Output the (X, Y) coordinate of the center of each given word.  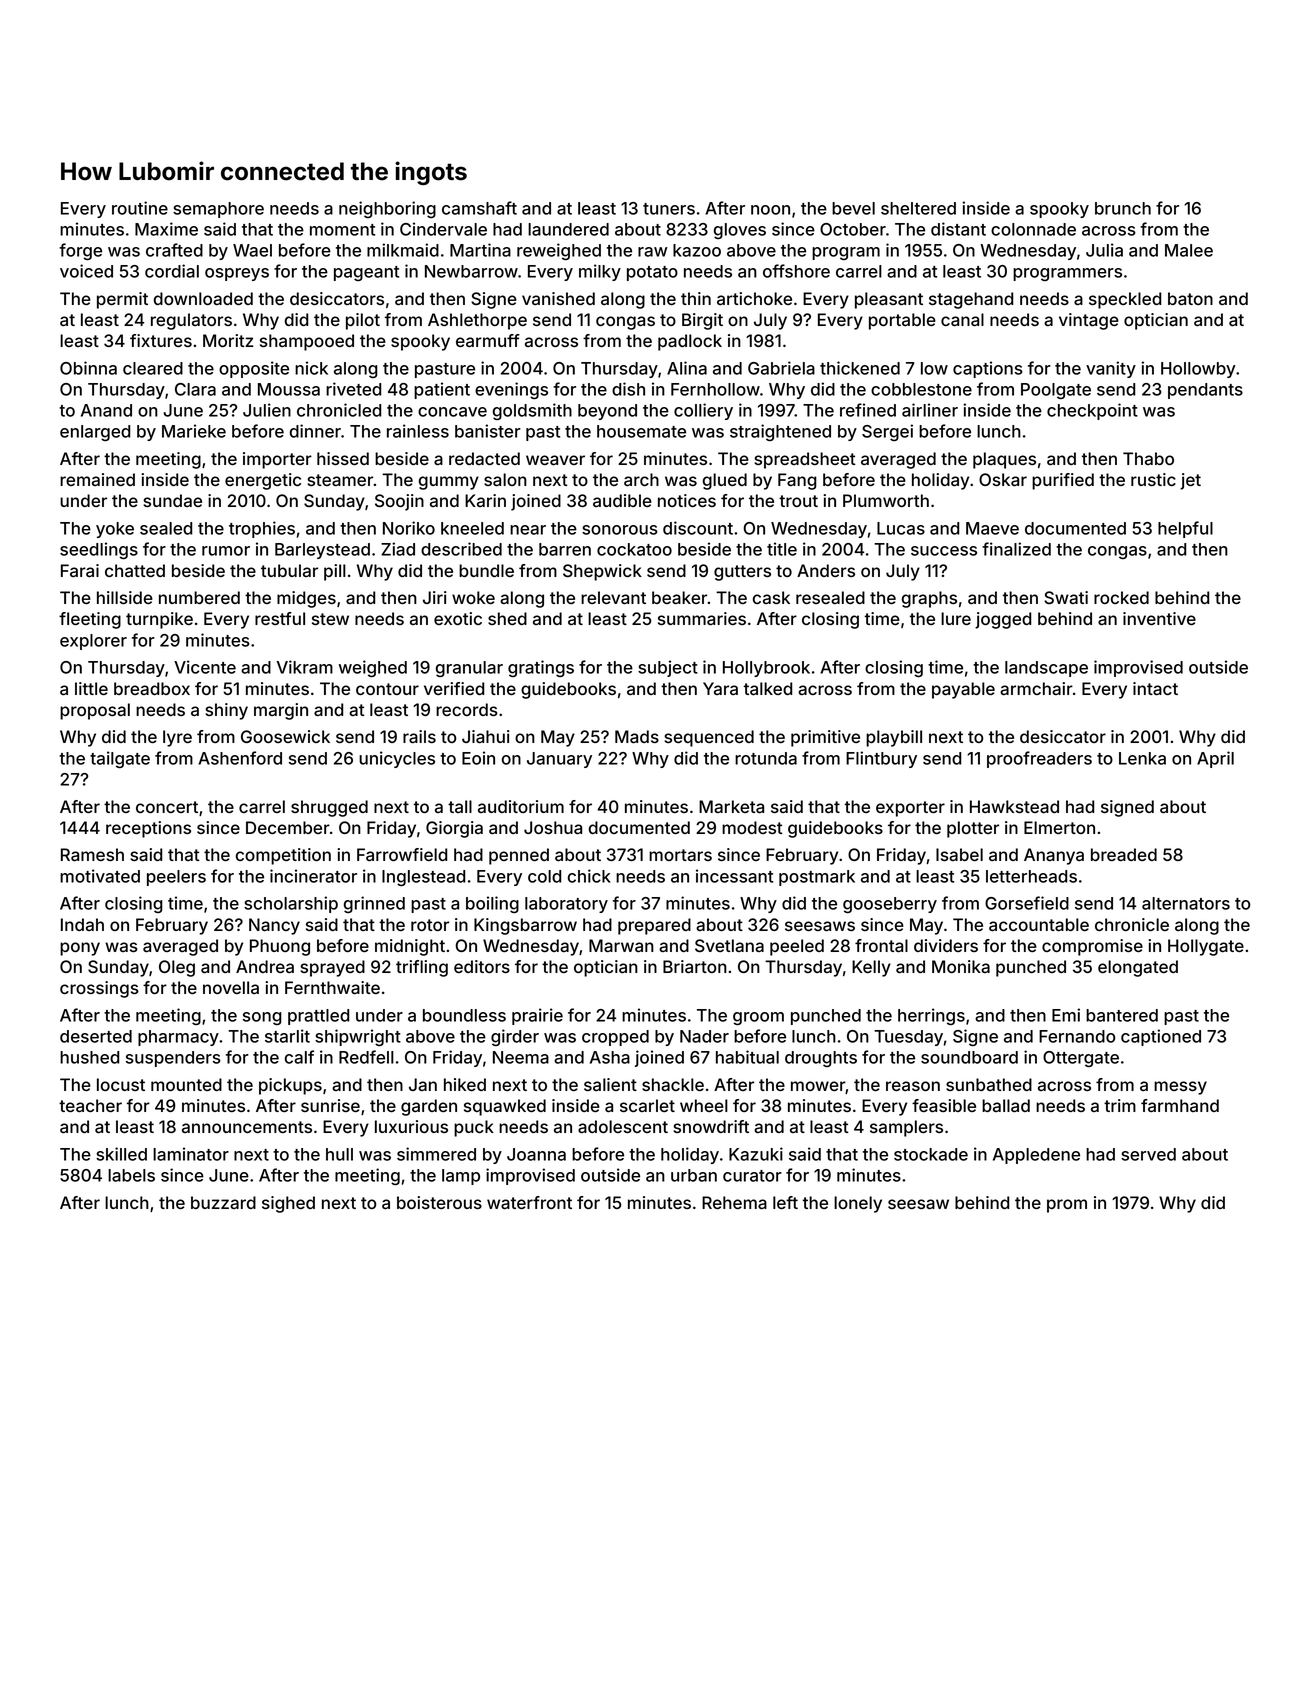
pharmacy (178, 1038)
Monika (961, 966)
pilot (363, 321)
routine (140, 208)
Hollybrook (766, 669)
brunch (1123, 208)
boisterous (439, 1202)
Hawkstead (1014, 806)
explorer (93, 642)
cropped (615, 1038)
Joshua (553, 828)
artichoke (754, 298)
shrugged (329, 808)
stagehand (971, 300)
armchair (1036, 688)
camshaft (479, 208)
